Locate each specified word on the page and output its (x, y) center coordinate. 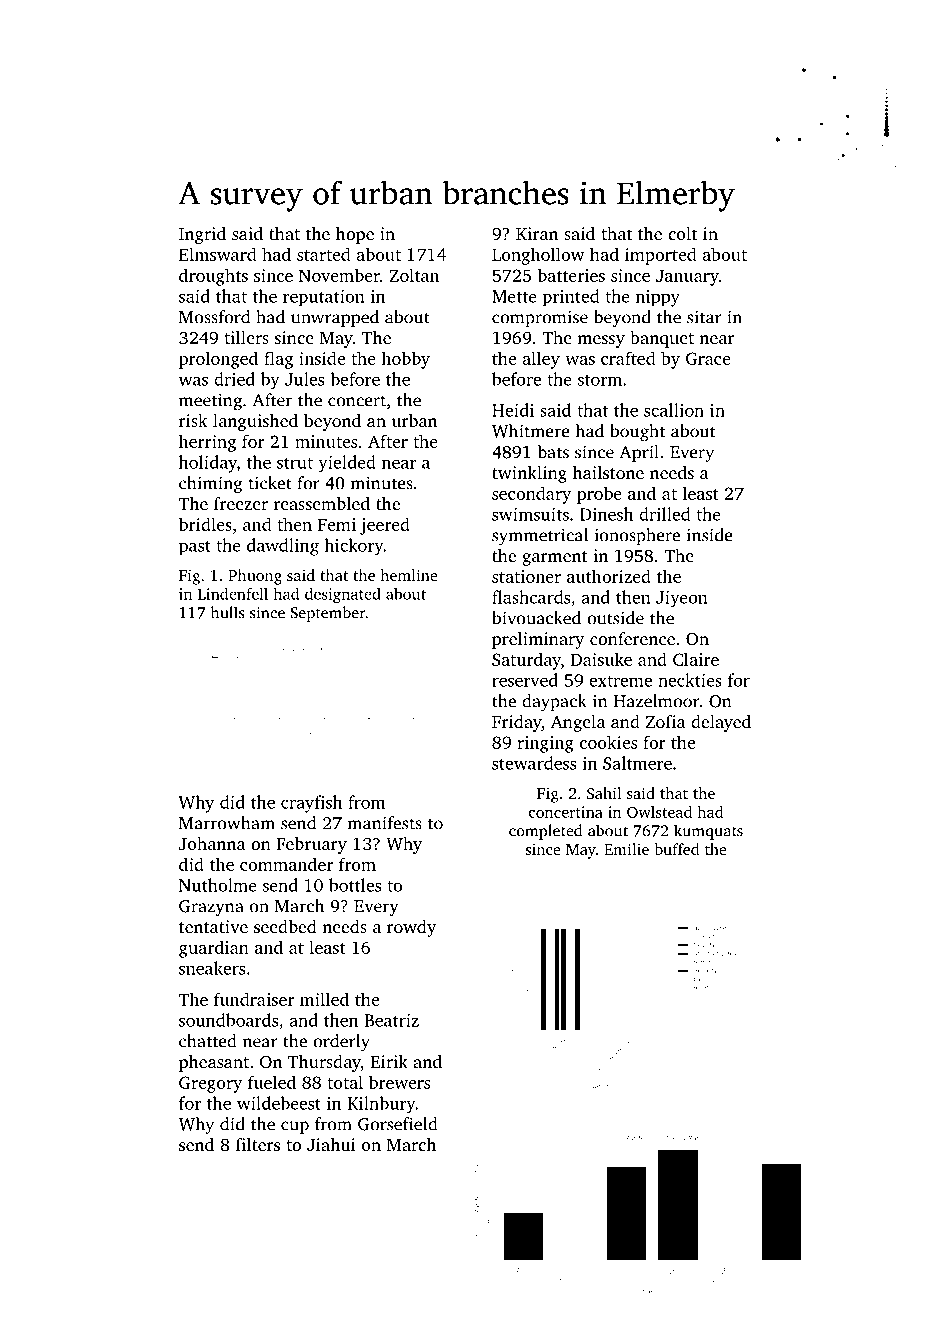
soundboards (228, 1020)
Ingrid (202, 235)
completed (545, 832)
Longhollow (538, 256)
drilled (664, 514)
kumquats (708, 832)
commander (286, 864)
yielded (347, 464)
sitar (704, 317)
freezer (241, 503)
